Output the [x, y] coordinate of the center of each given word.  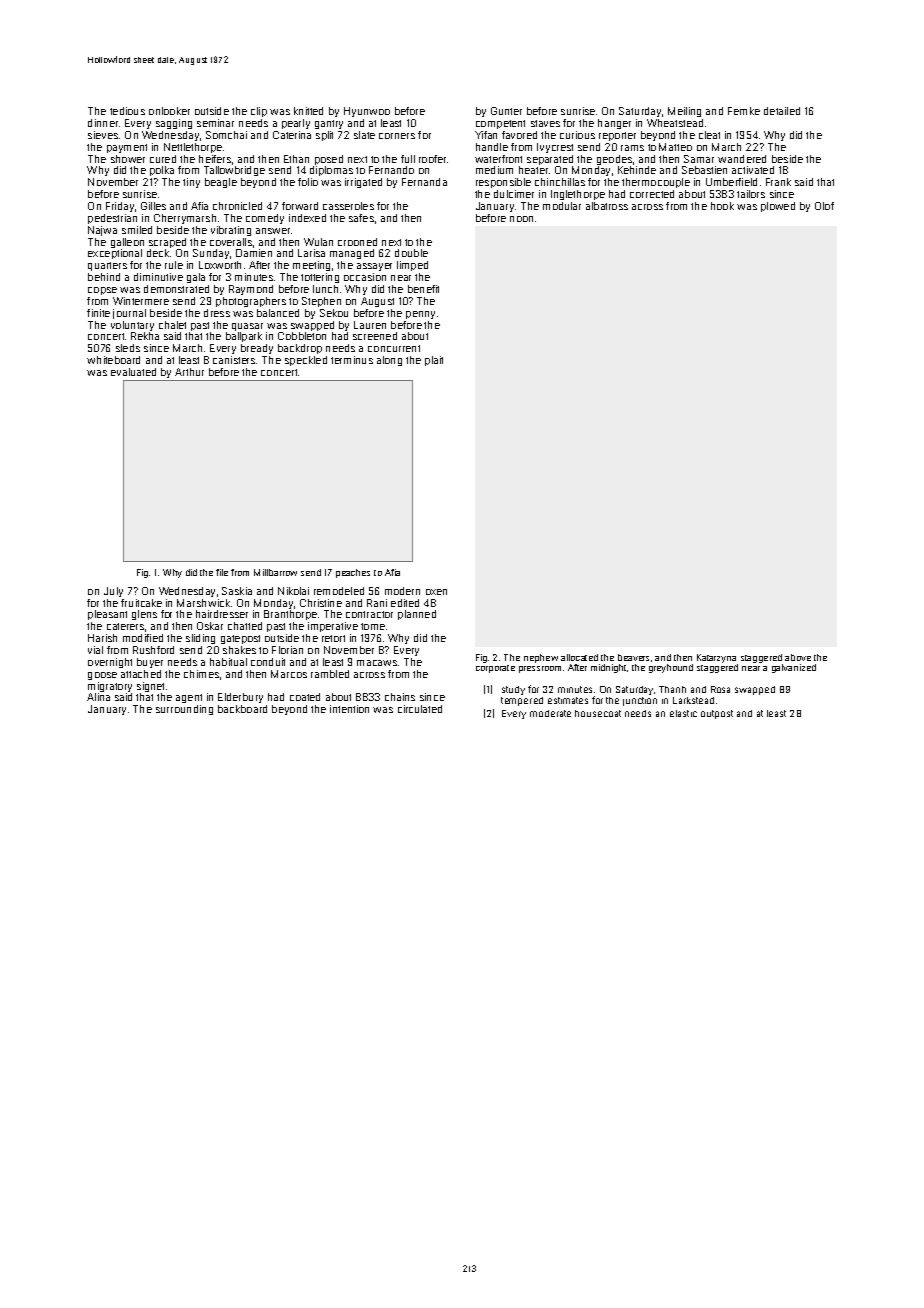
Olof [824, 206]
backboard [242, 709]
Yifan [486, 135]
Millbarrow [275, 572]
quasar [247, 327]
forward [300, 206]
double [411, 253]
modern [402, 591]
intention [349, 709]
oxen [436, 592]
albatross [607, 206]
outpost [717, 714]
